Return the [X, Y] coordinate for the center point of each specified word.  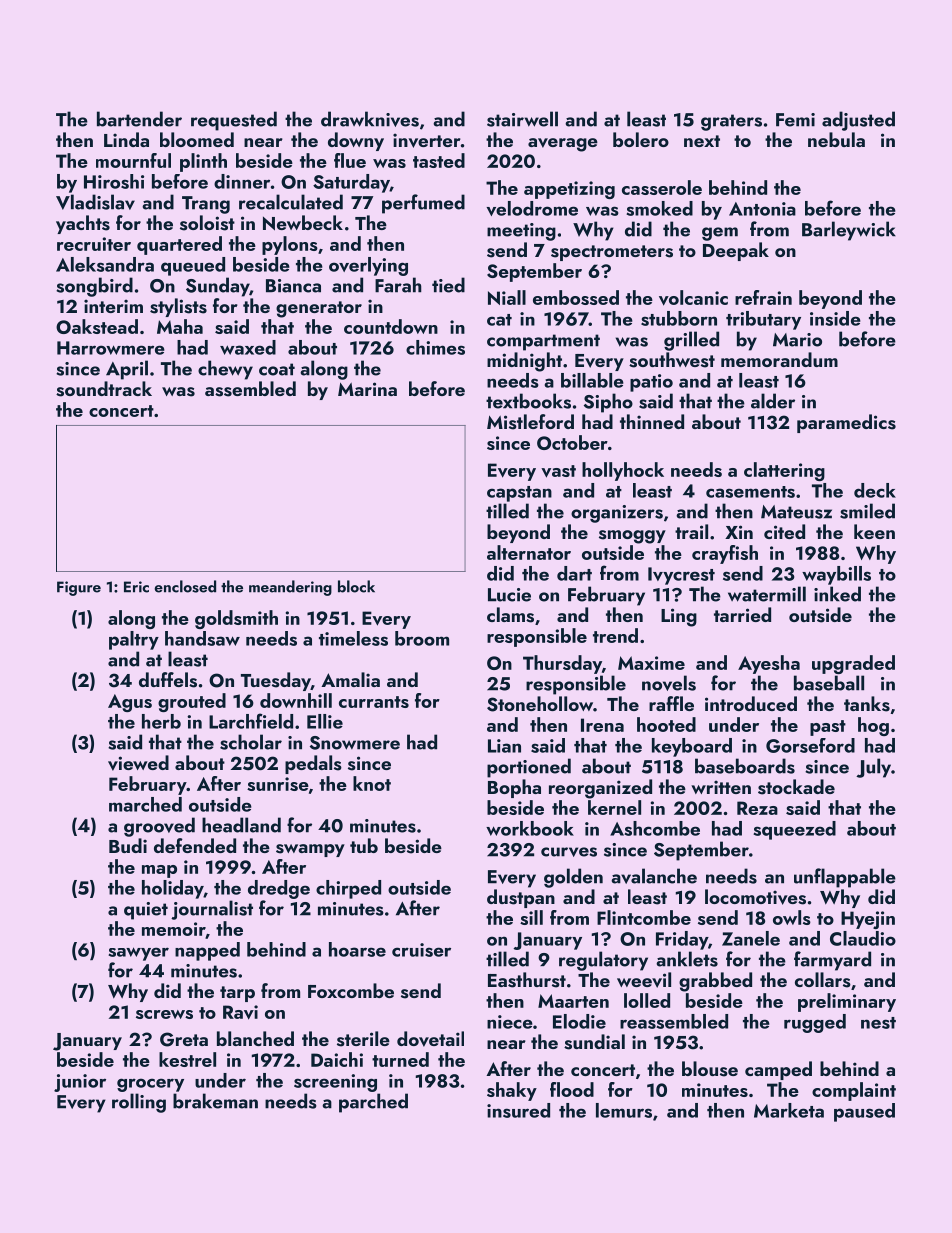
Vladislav [95, 202]
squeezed [794, 830]
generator [319, 309]
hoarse [357, 949]
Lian [504, 746]
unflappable [845, 878]
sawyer [138, 954]
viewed [138, 763]
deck [875, 490]
